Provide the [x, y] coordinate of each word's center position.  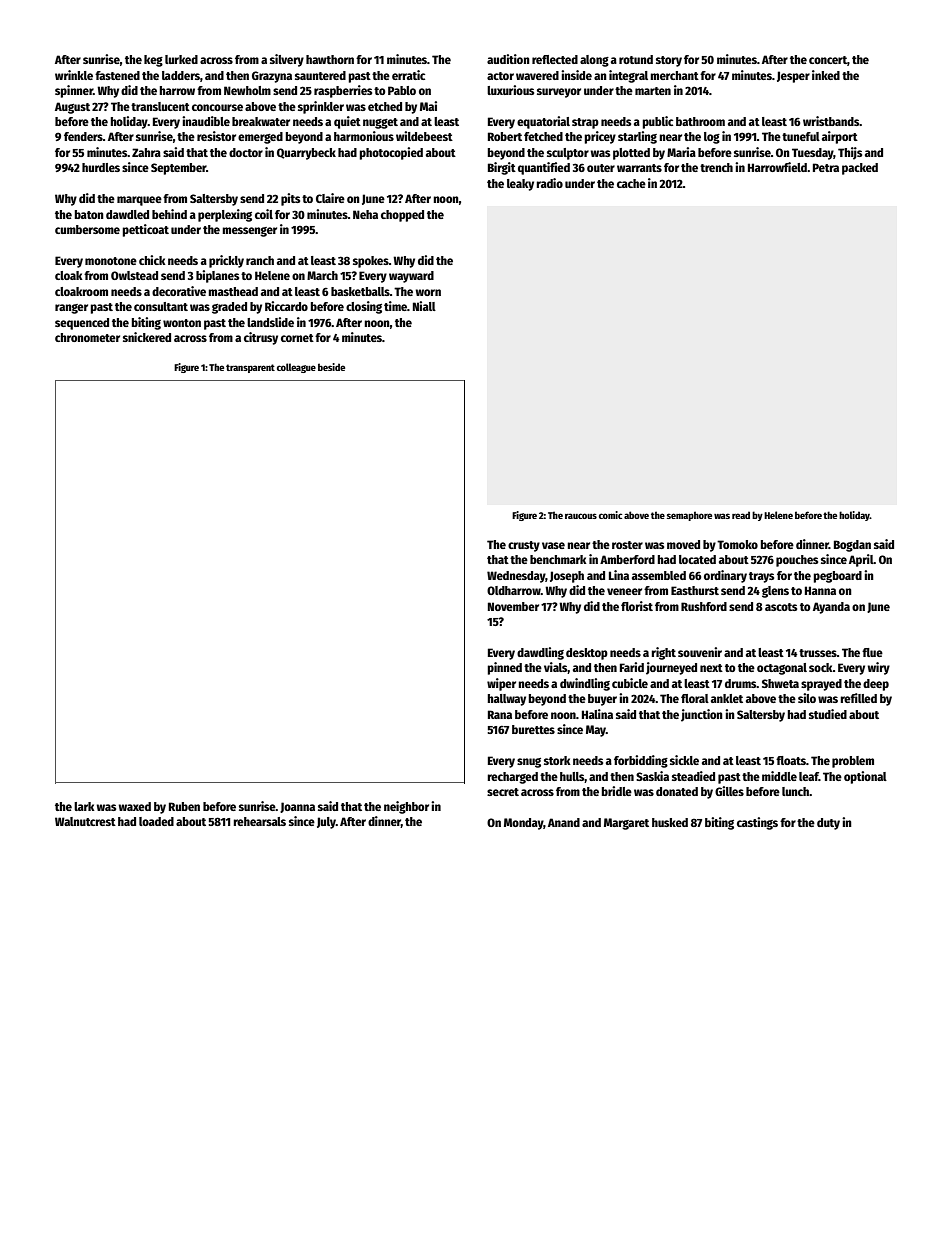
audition [508, 59]
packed [860, 169]
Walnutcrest [85, 821]
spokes [371, 262]
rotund [636, 59]
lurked [181, 59]
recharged [512, 778]
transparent [250, 368]
